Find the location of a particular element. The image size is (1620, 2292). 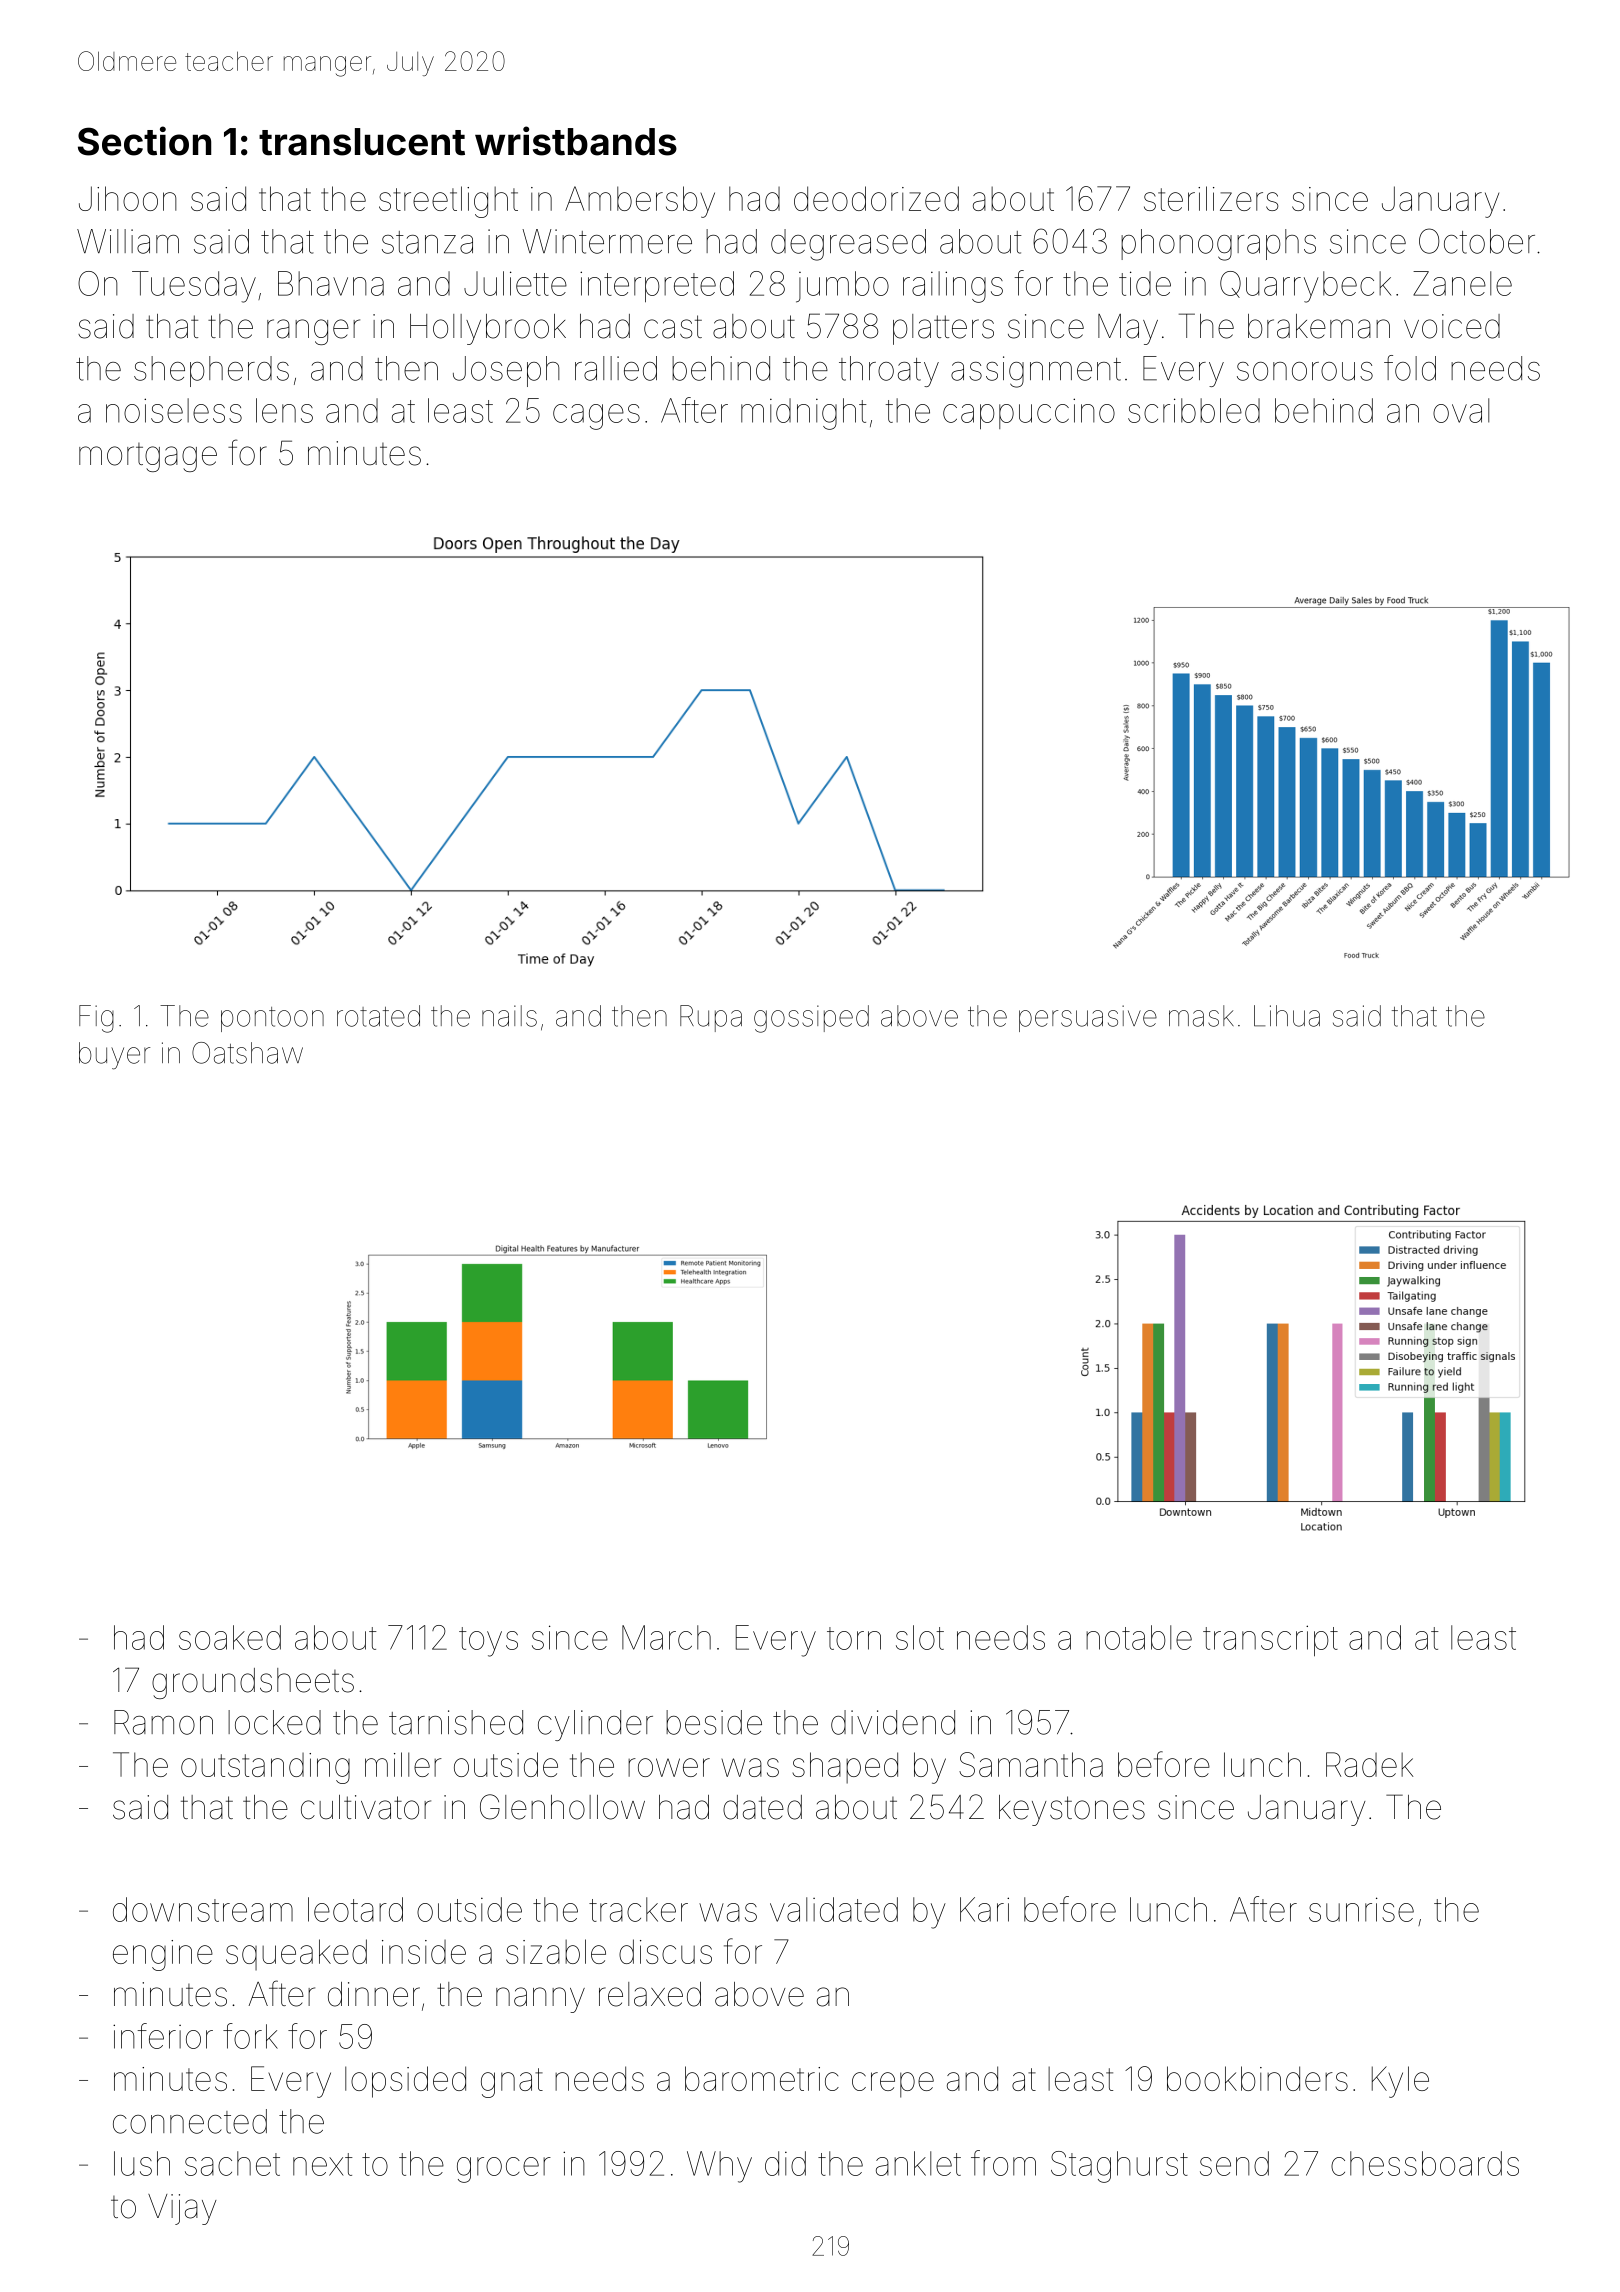

Section is located at coordinates (144, 141).
